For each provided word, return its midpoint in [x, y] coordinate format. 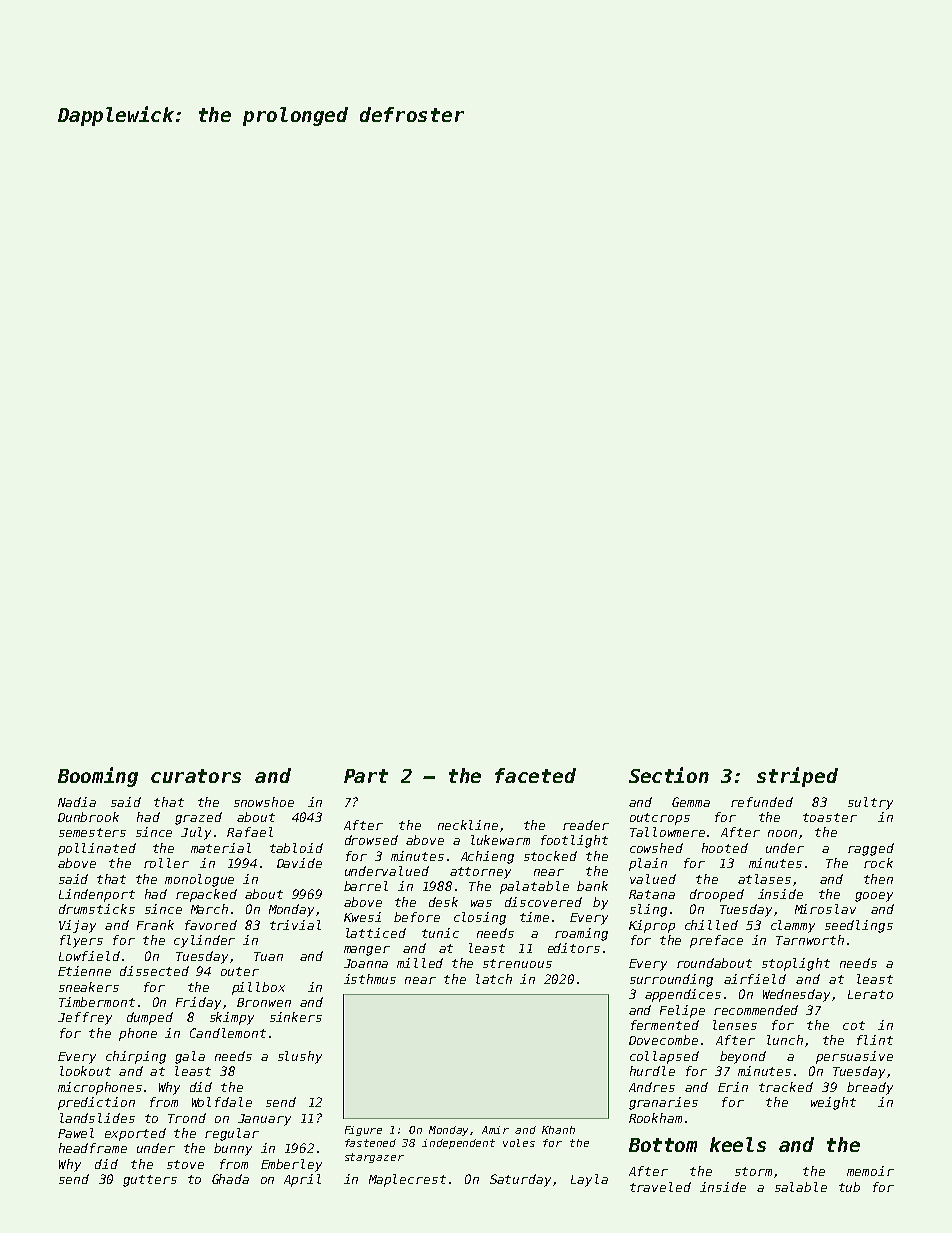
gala [190, 1057]
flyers [81, 941]
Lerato [870, 994]
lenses [735, 1025]
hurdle [652, 1071]
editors [574, 948]
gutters [150, 1181]
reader [586, 825]
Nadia [77, 802]
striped [797, 777]
